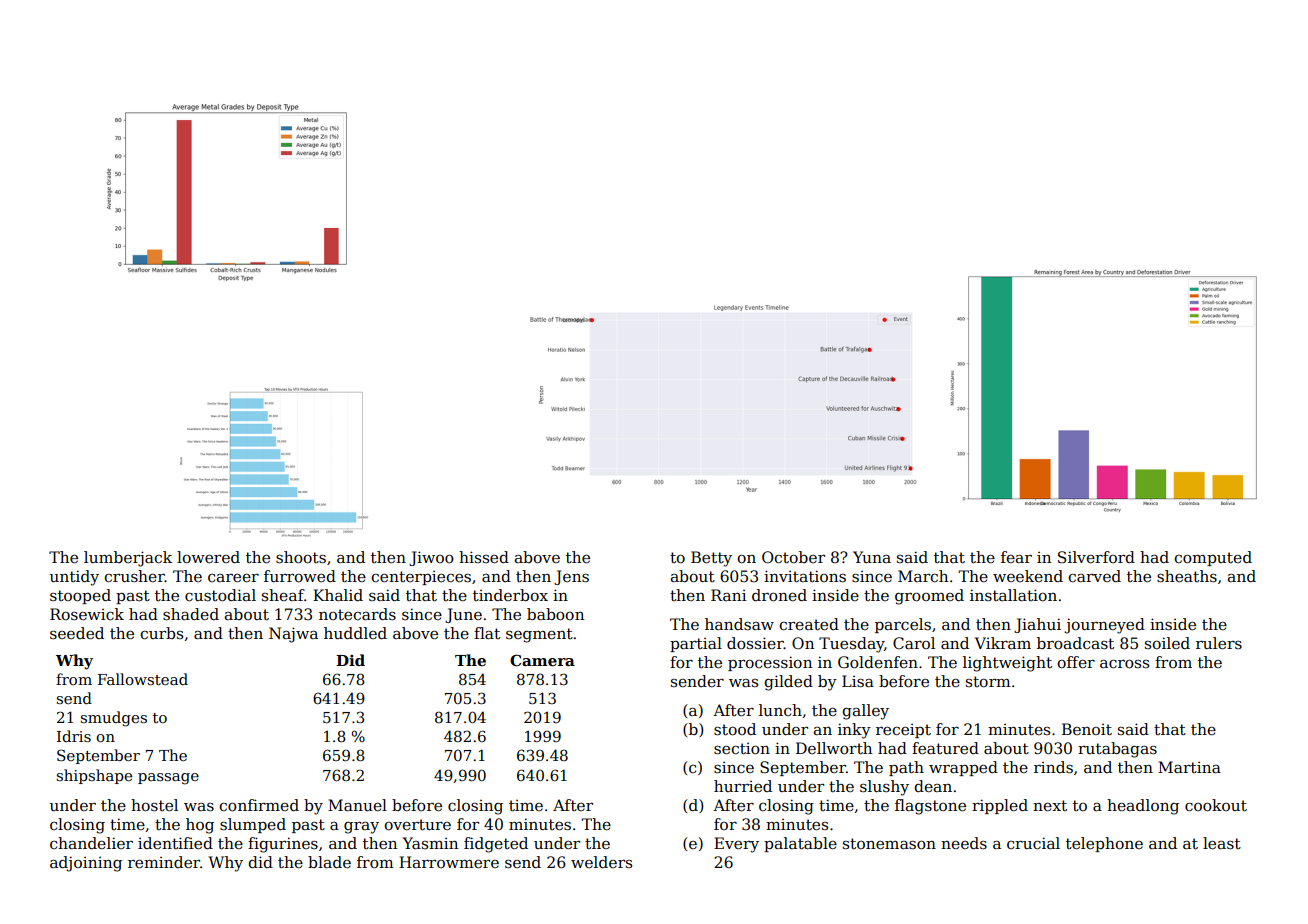  Describe the element at coordinates (128, 559) in the screenshot. I see `lumberjack` at that location.
